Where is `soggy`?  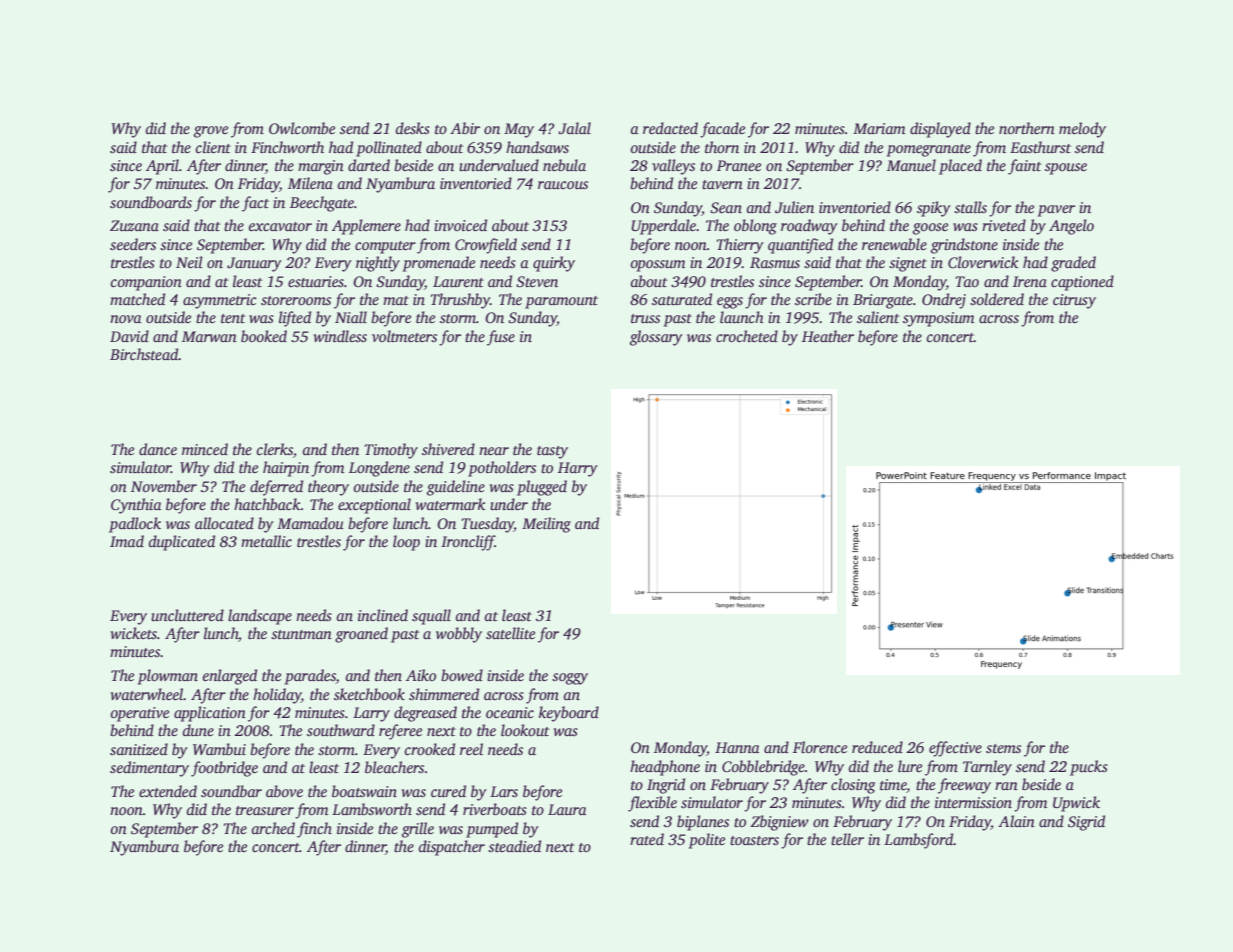 soggy is located at coordinates (570, 679).
